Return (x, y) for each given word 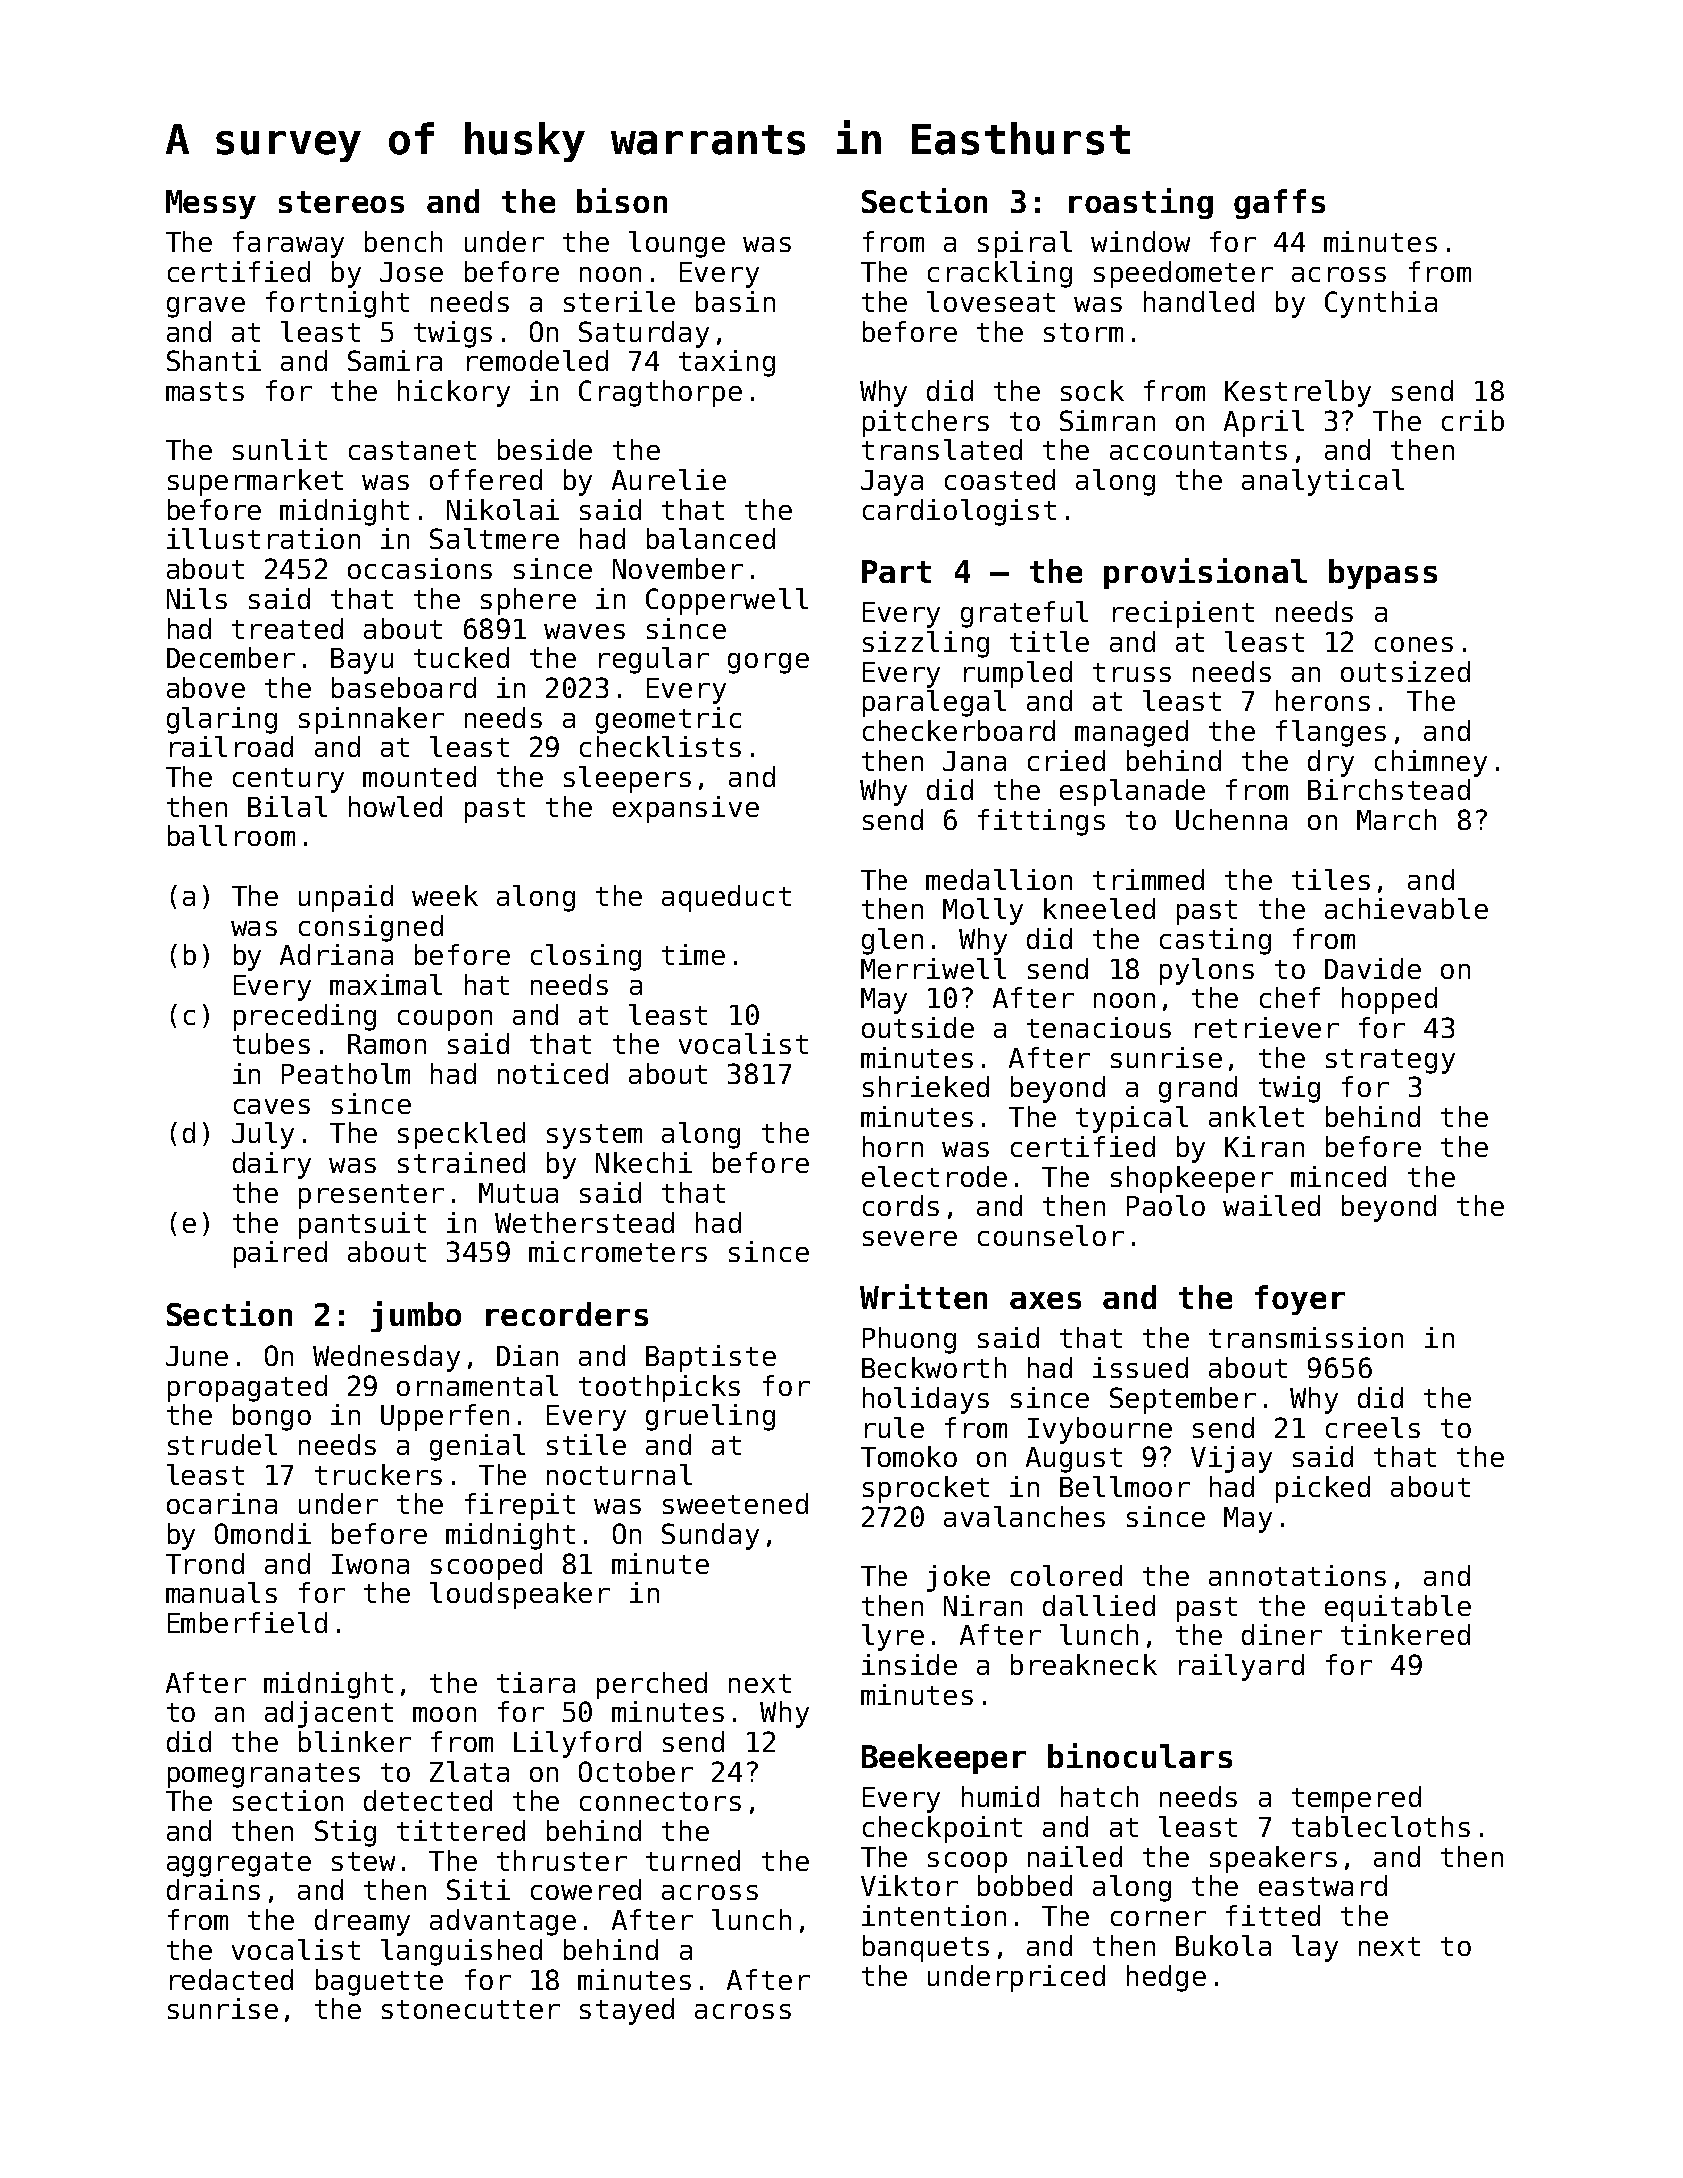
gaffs (1279, 204)
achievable (1406, 908)
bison (622, 200)
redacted (231, 1979)
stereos (341, 202)
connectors (660, 1801)
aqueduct (726, 898)
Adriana (336, 954)
